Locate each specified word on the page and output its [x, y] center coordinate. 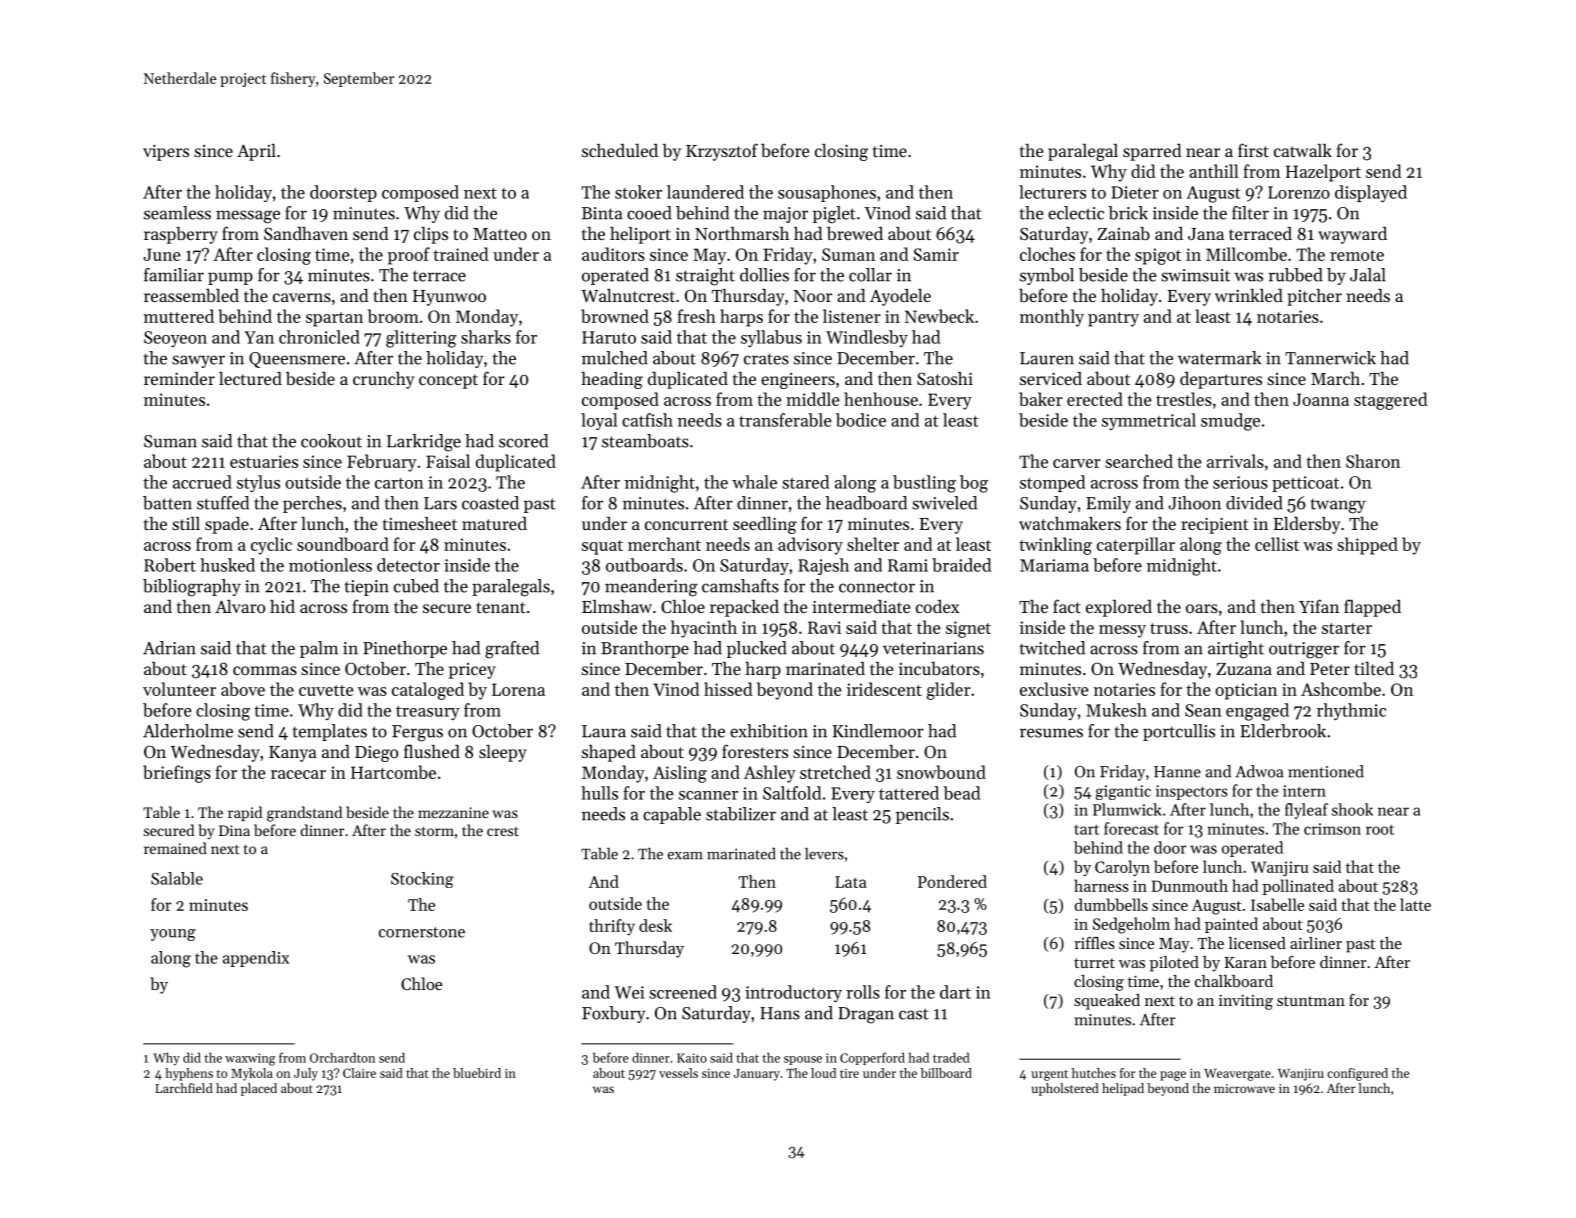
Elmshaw [617, 606]
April [256, 152]
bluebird [477, 1073]
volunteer [179, 689]
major [785, 215]
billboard [946, 1073]
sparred [1152, 152]
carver [1077, 463]
